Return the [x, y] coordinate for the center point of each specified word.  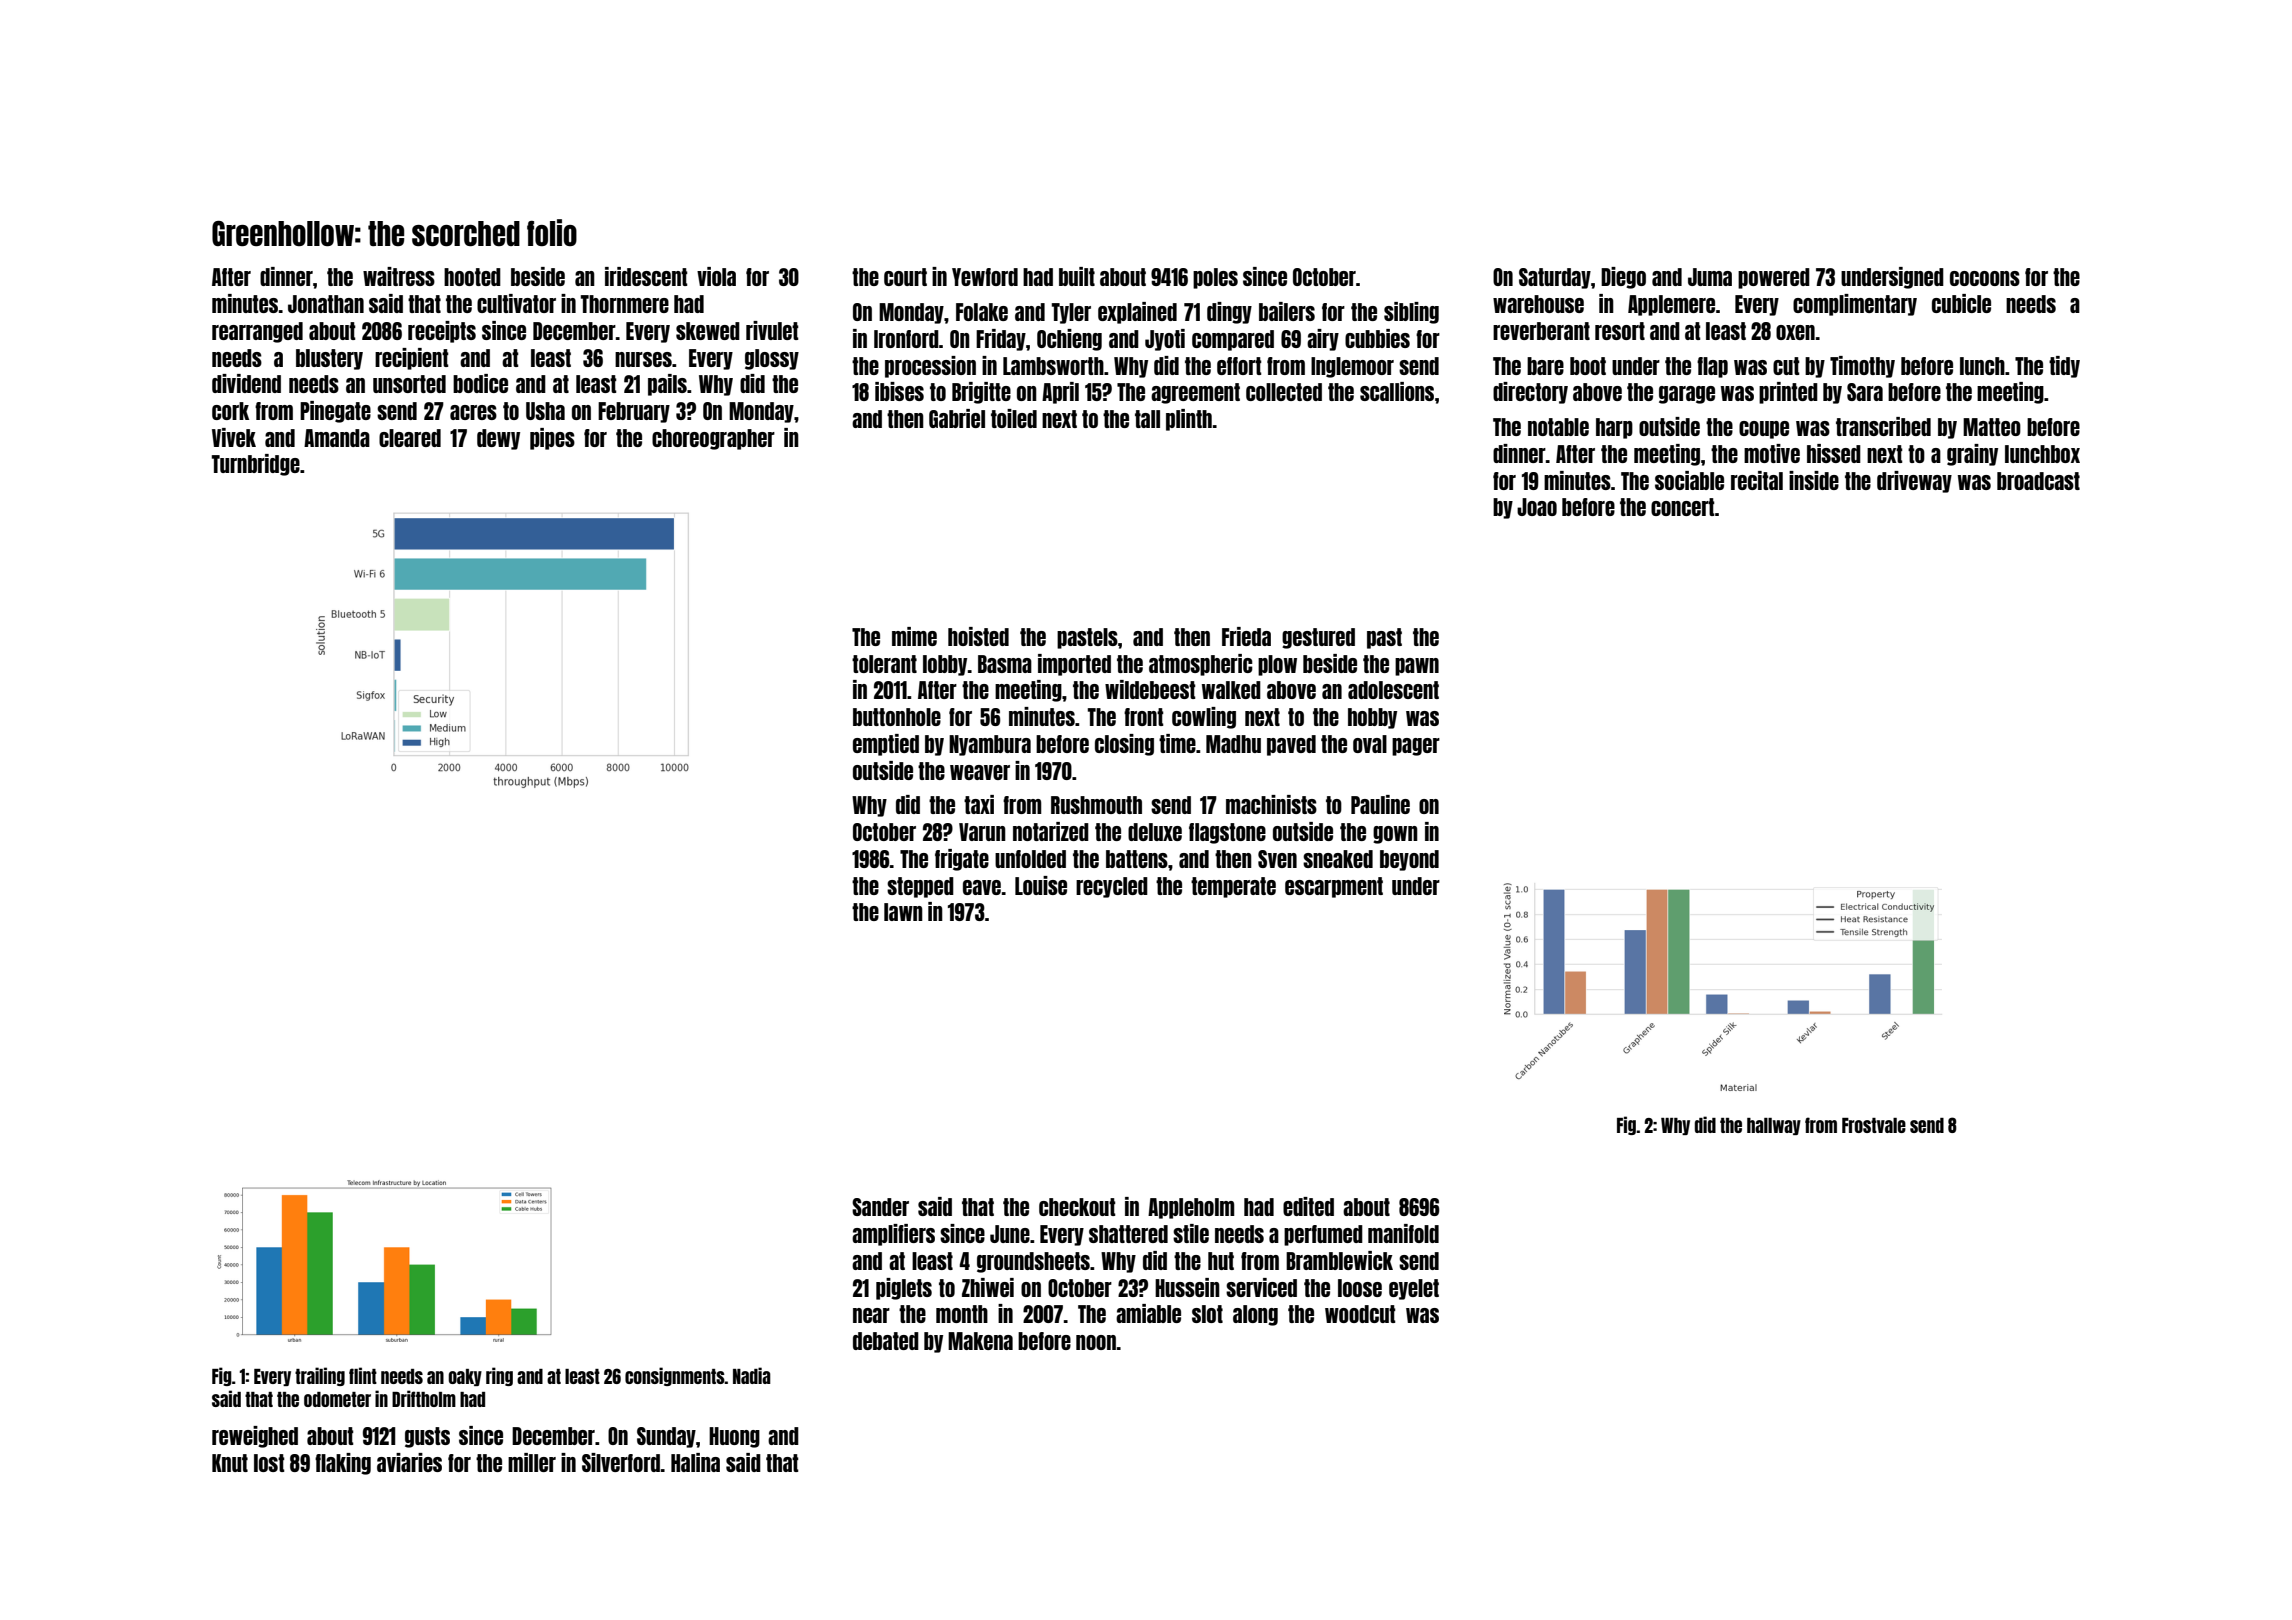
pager [1416, 747]
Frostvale [1874, 1125]
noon [1096, 1342]
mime [914, 636]
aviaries [409, 1462]
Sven [1277, 859]
